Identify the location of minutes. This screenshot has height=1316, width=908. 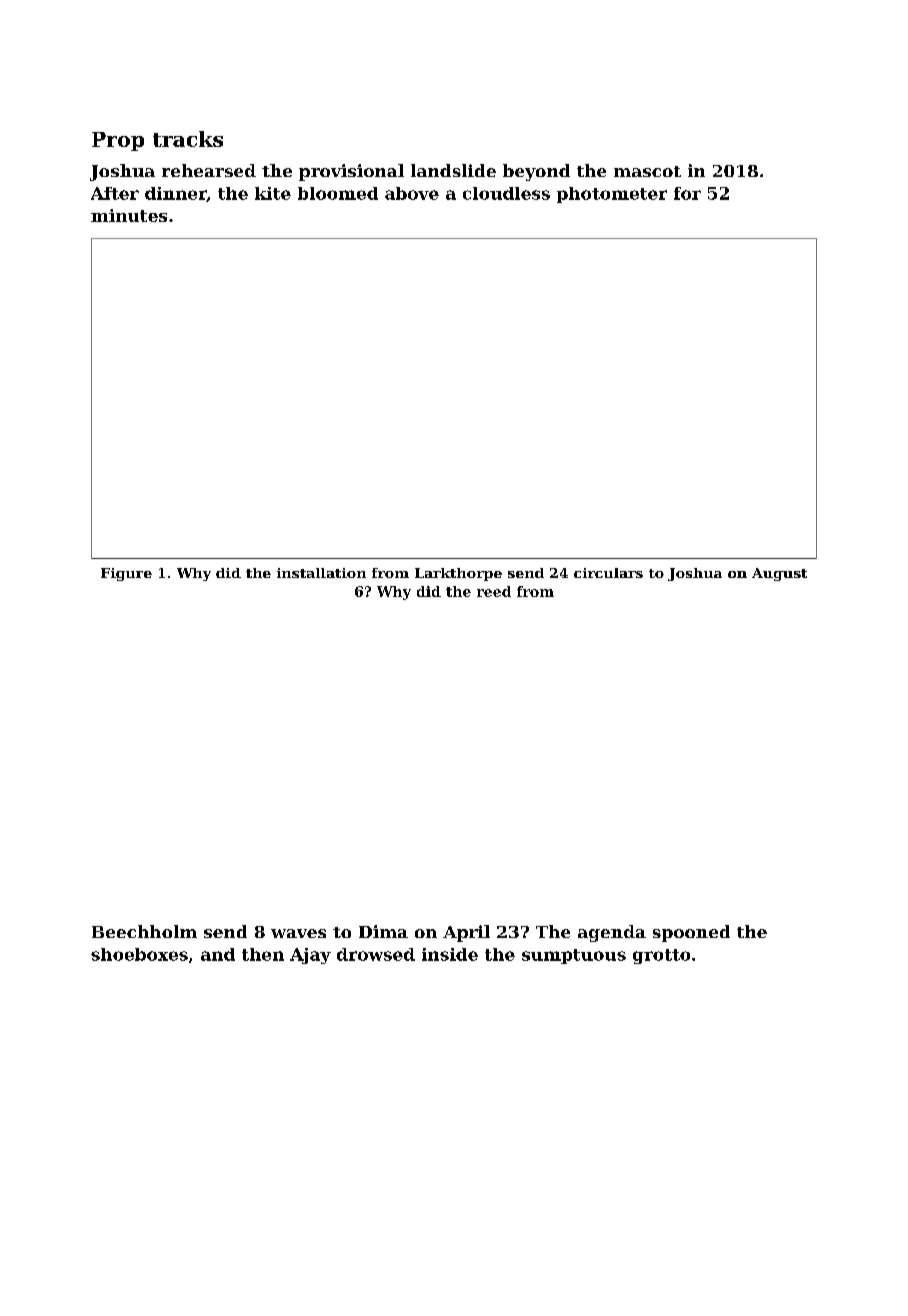
(129, 215).
